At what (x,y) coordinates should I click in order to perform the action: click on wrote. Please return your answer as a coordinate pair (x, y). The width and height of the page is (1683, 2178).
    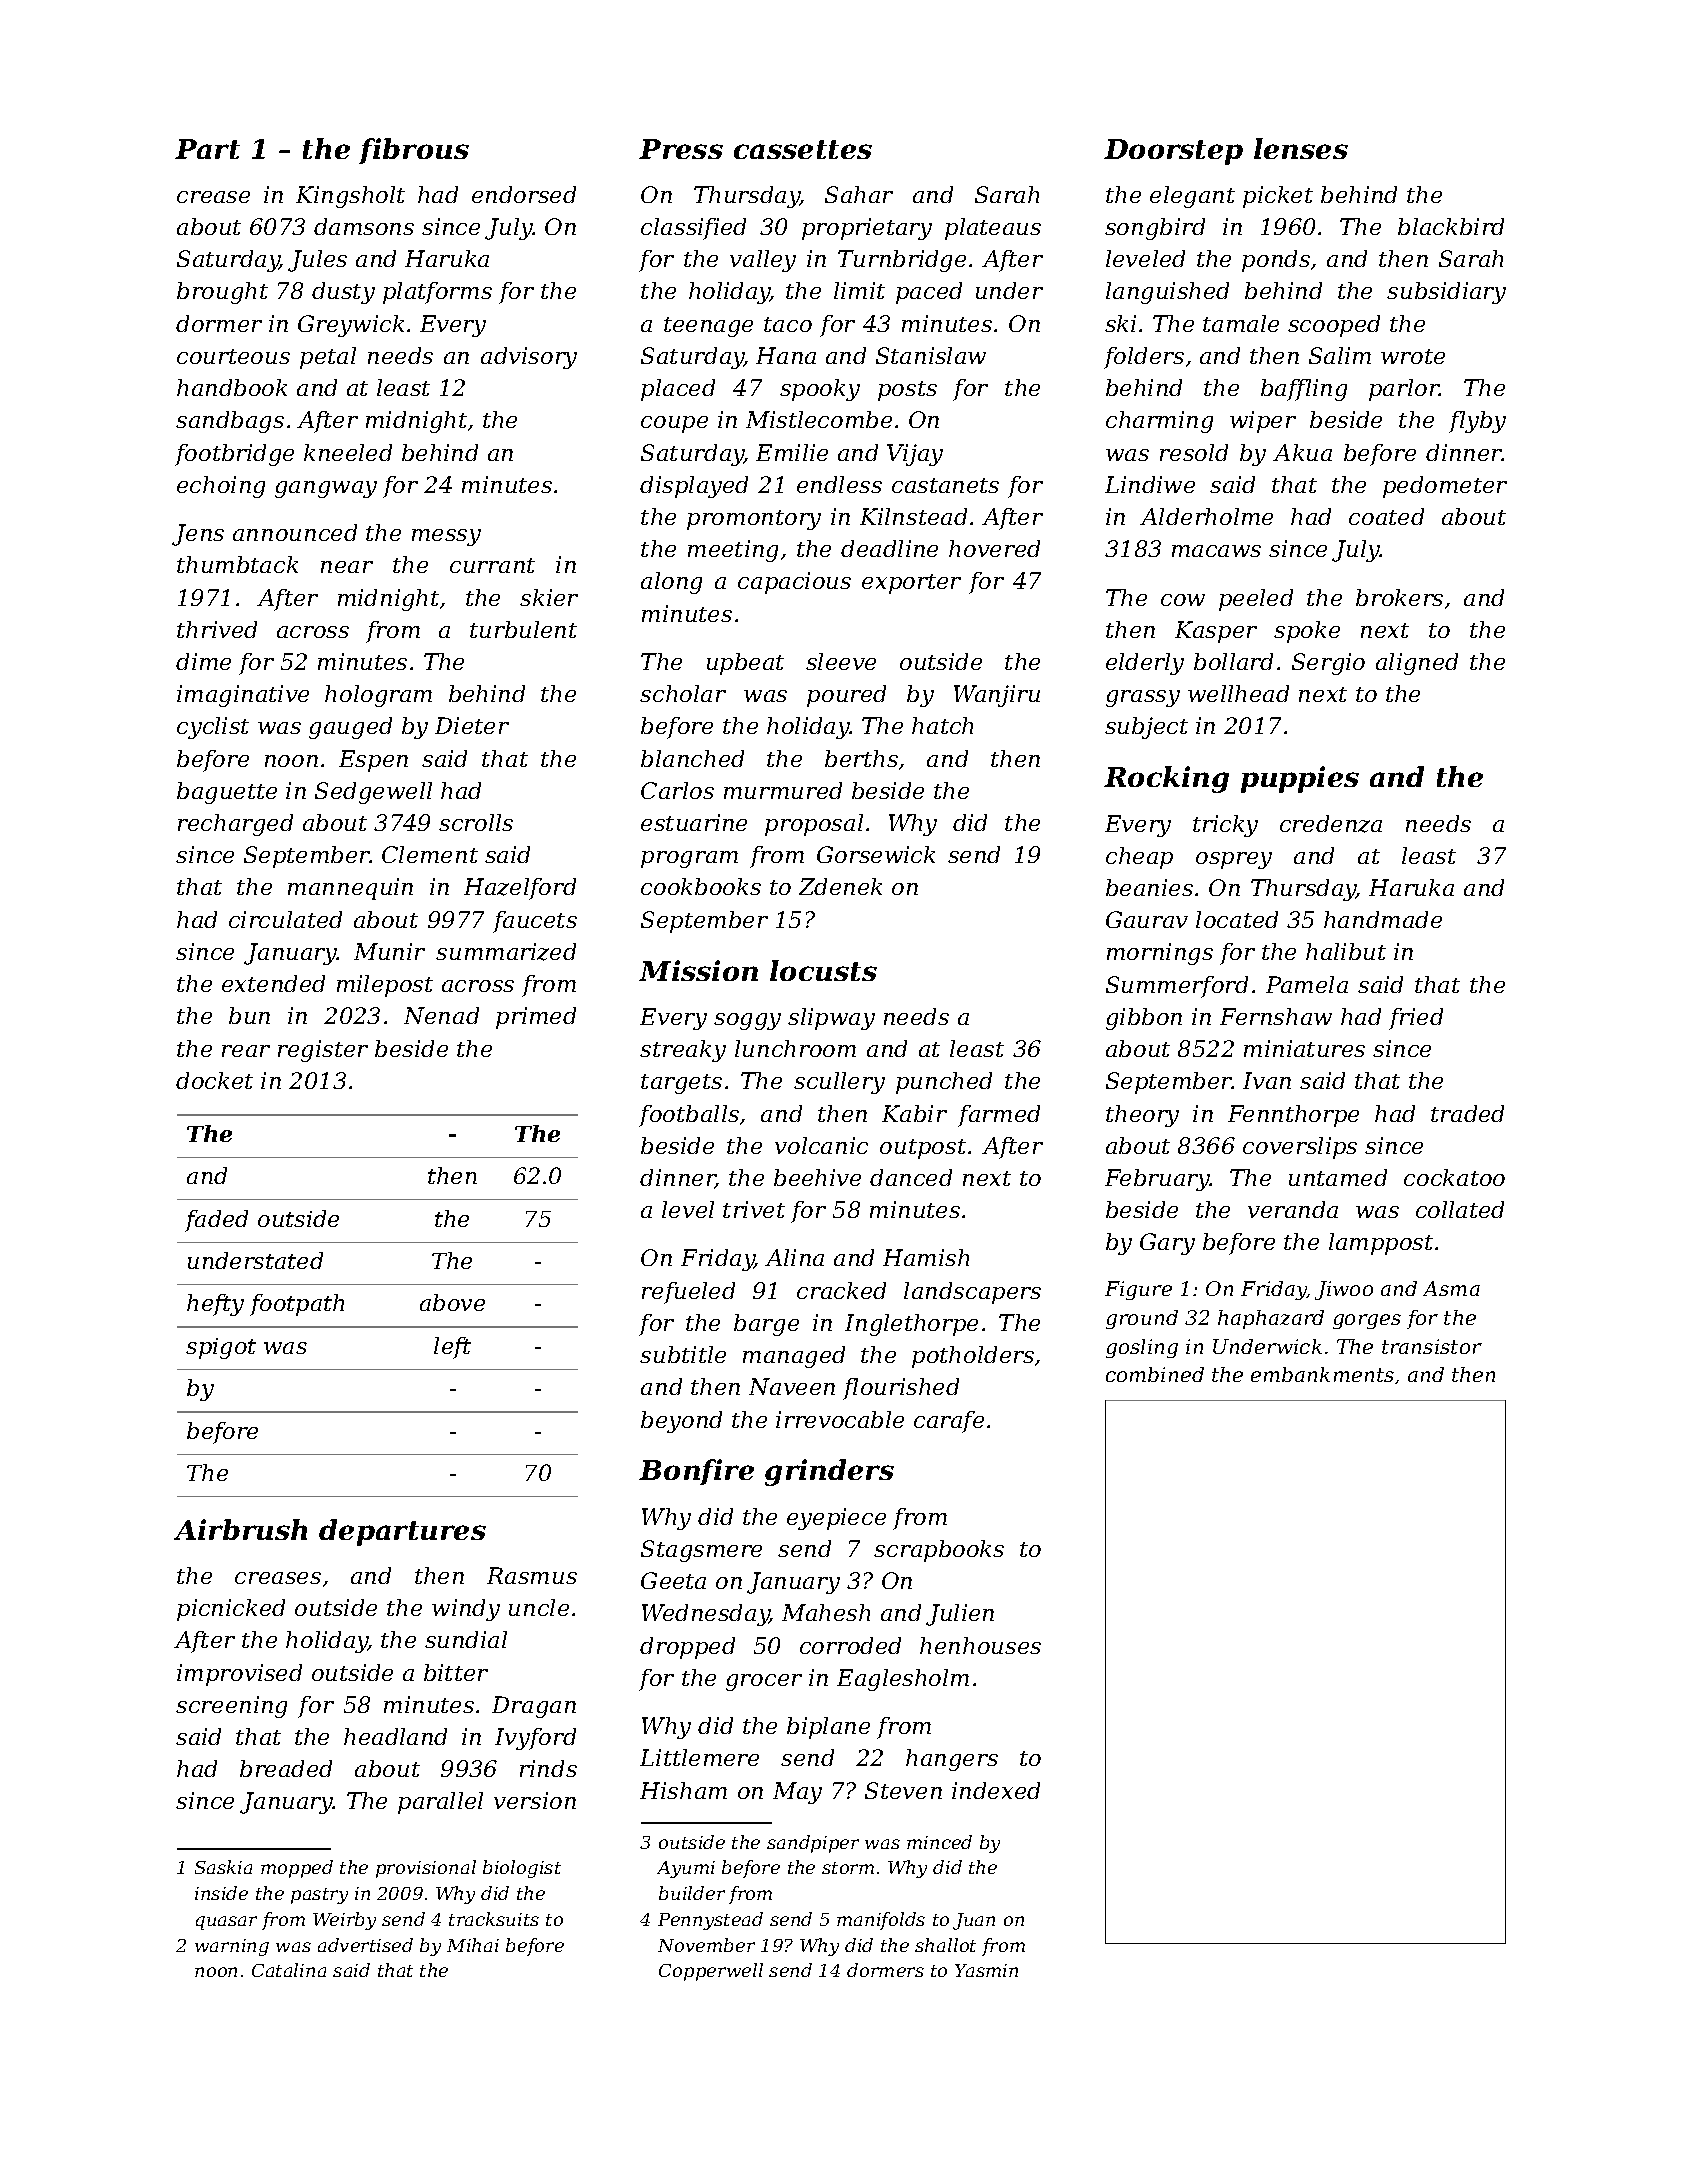
    Looking at the image, I should click on (1413, 356).
